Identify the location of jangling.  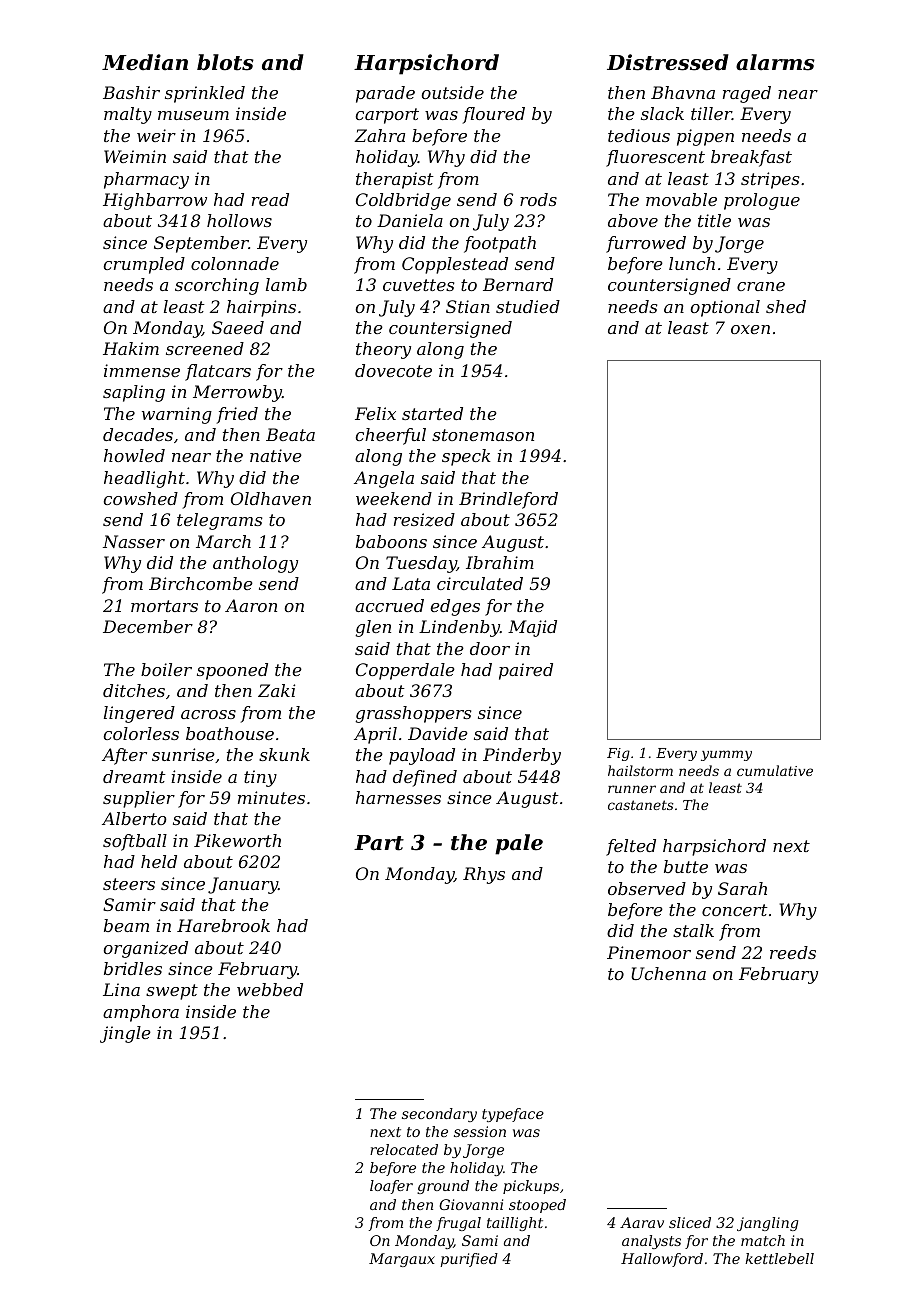
(767, 1224).
